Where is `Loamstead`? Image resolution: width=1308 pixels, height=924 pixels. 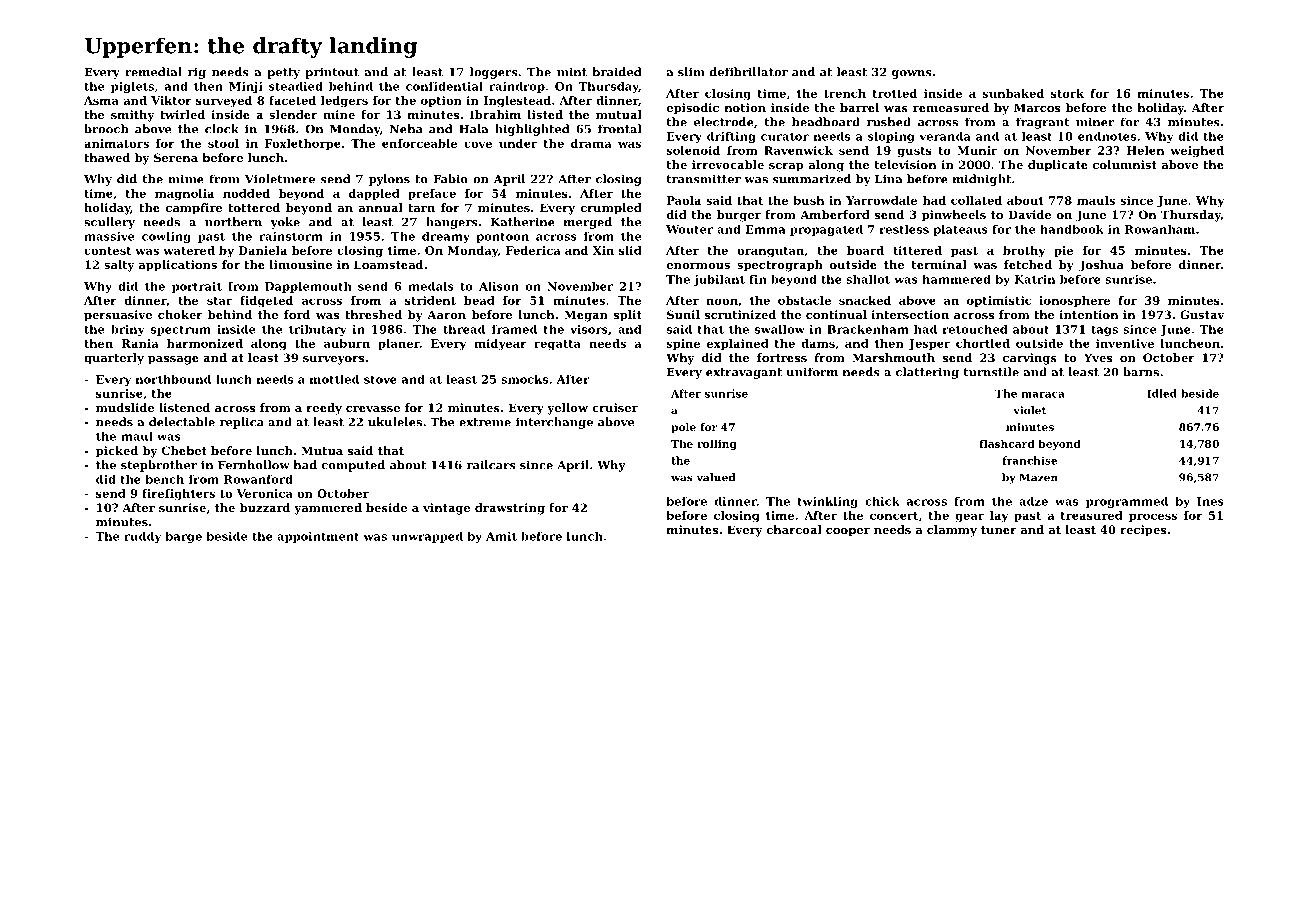 Loamstead is located at coordinates (388, 264).
